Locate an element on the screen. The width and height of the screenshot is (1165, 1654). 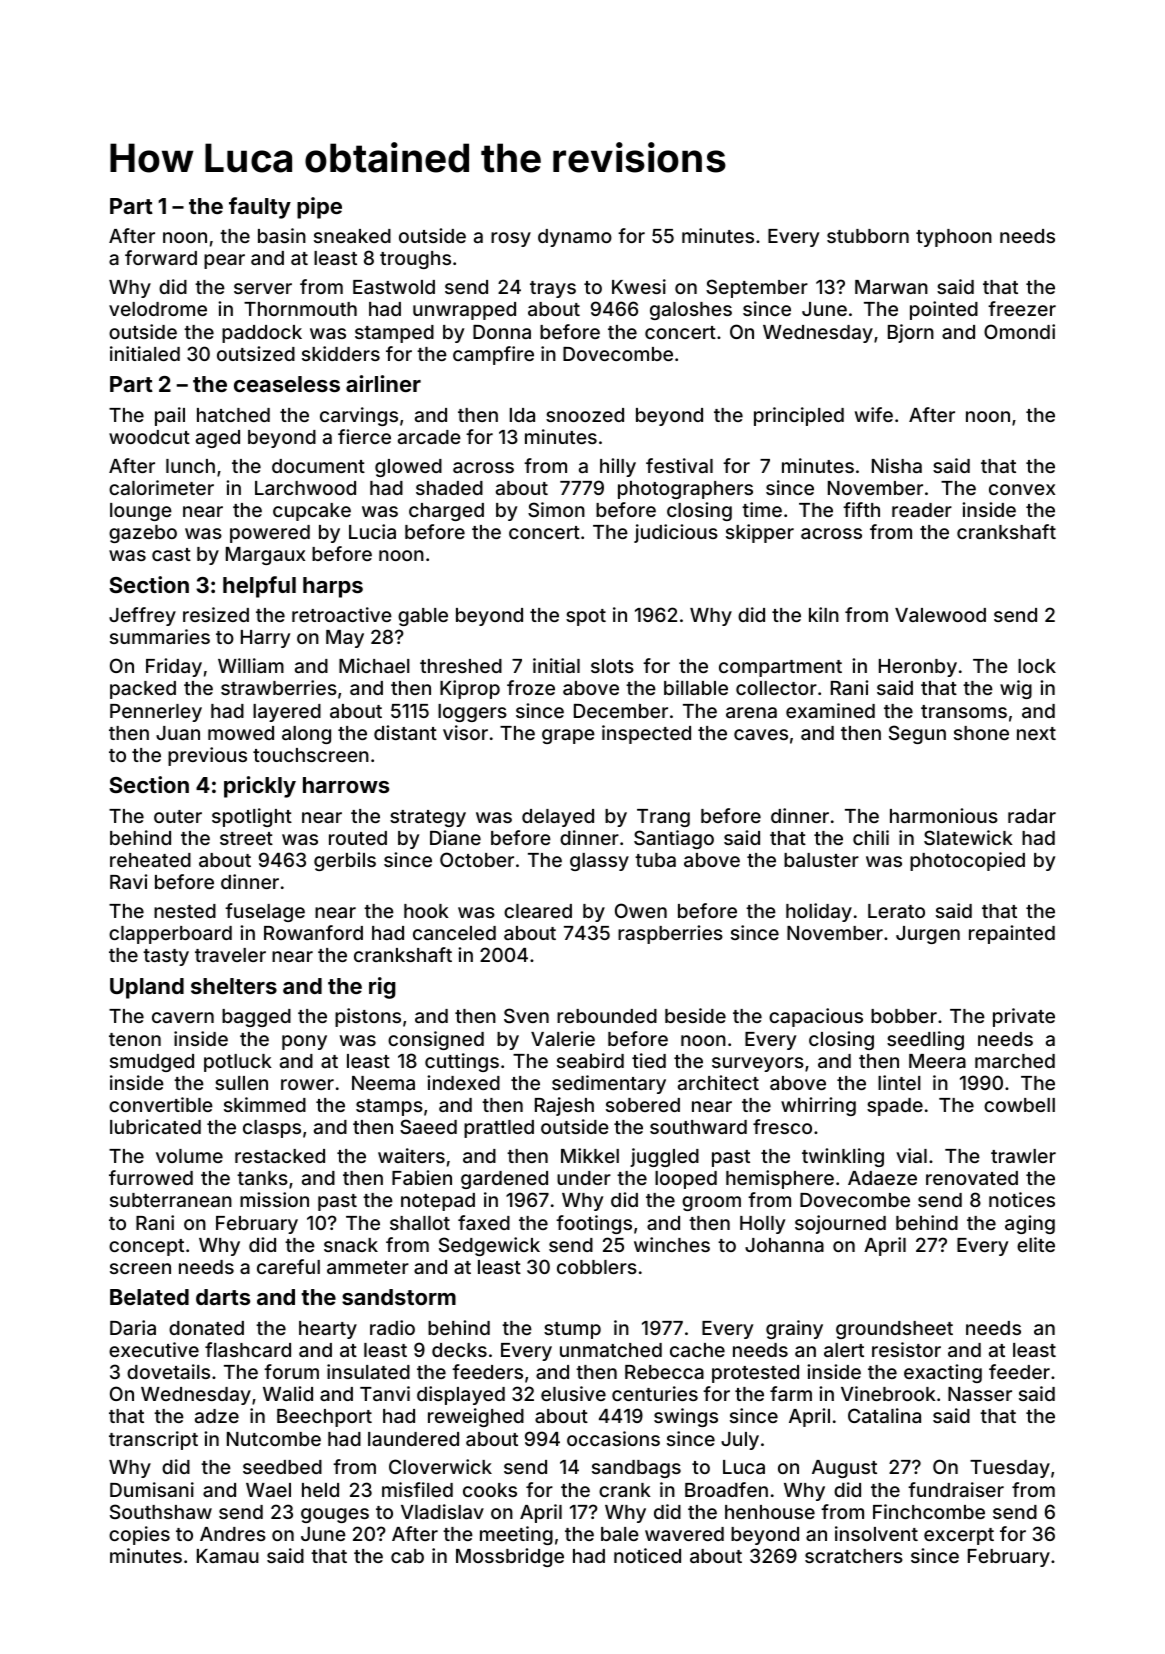
Marwan is located at coordinates (891, 287).
